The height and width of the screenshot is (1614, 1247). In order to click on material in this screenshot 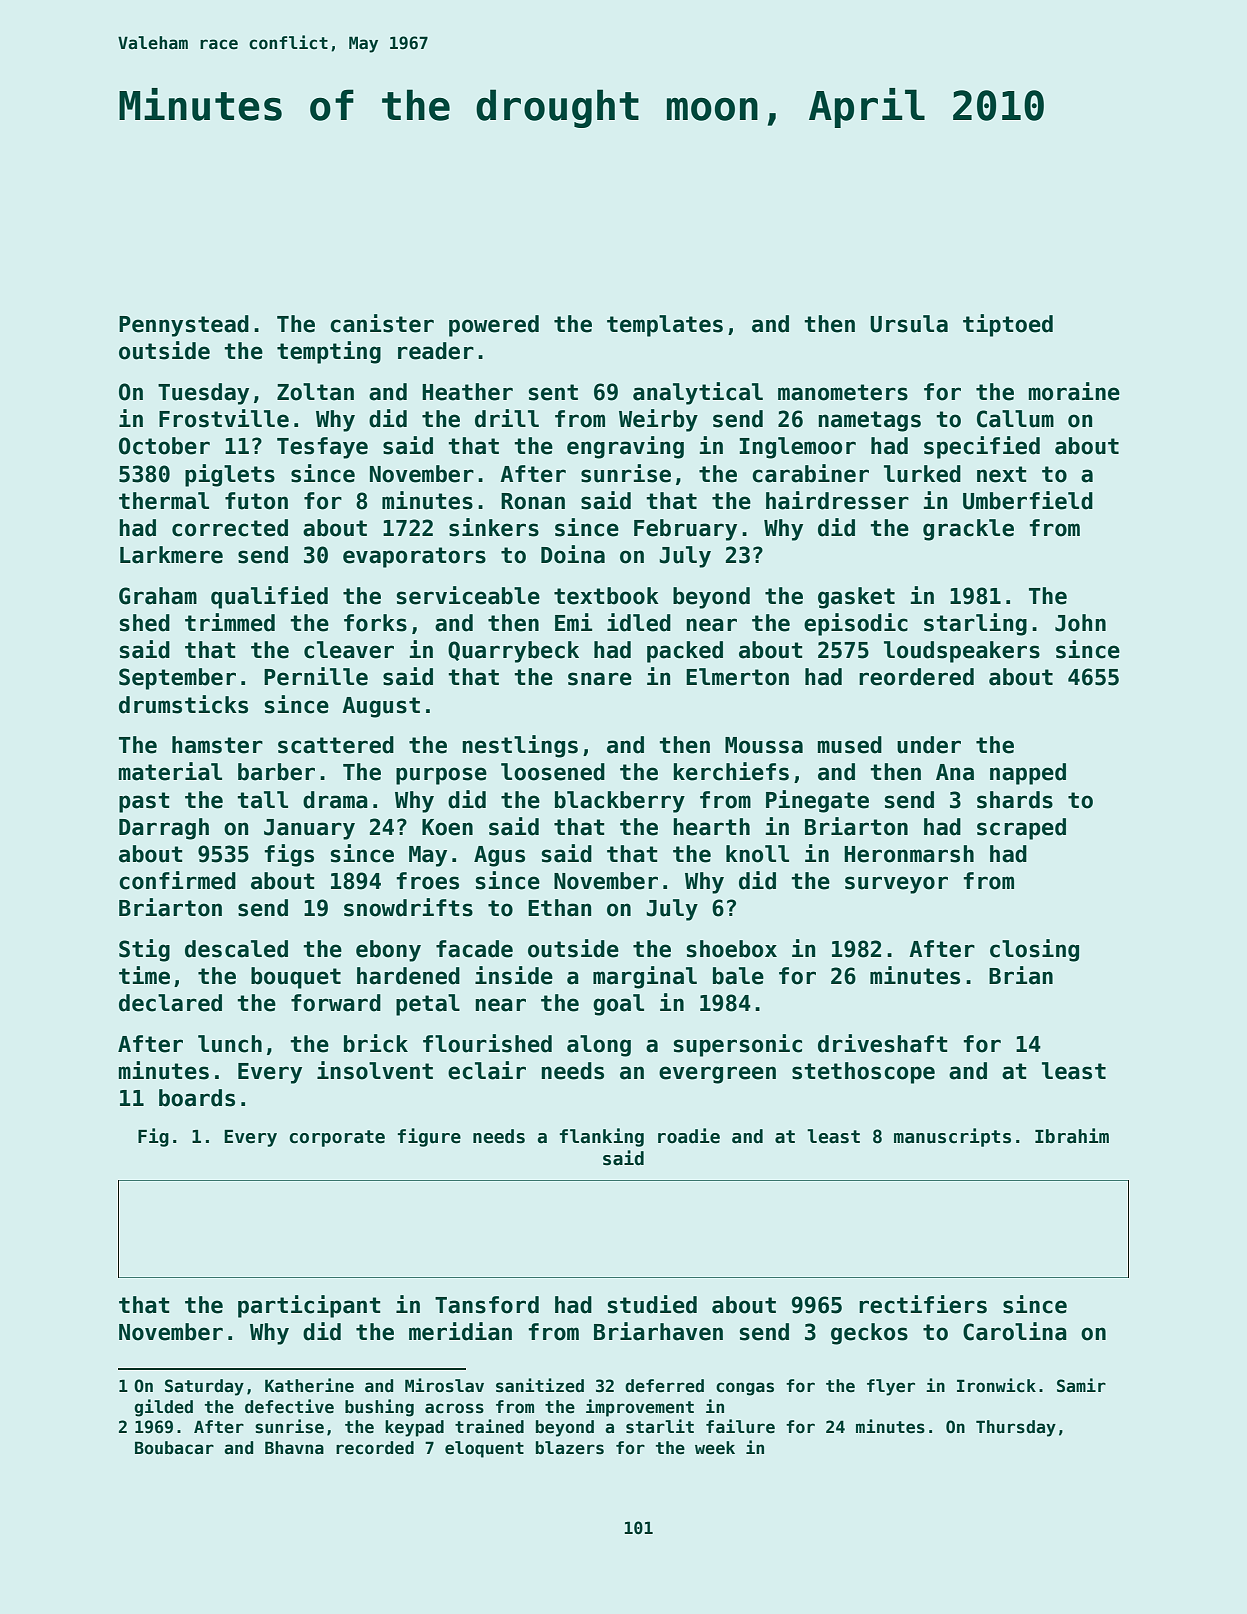, I will do `click(170, 771)`.
